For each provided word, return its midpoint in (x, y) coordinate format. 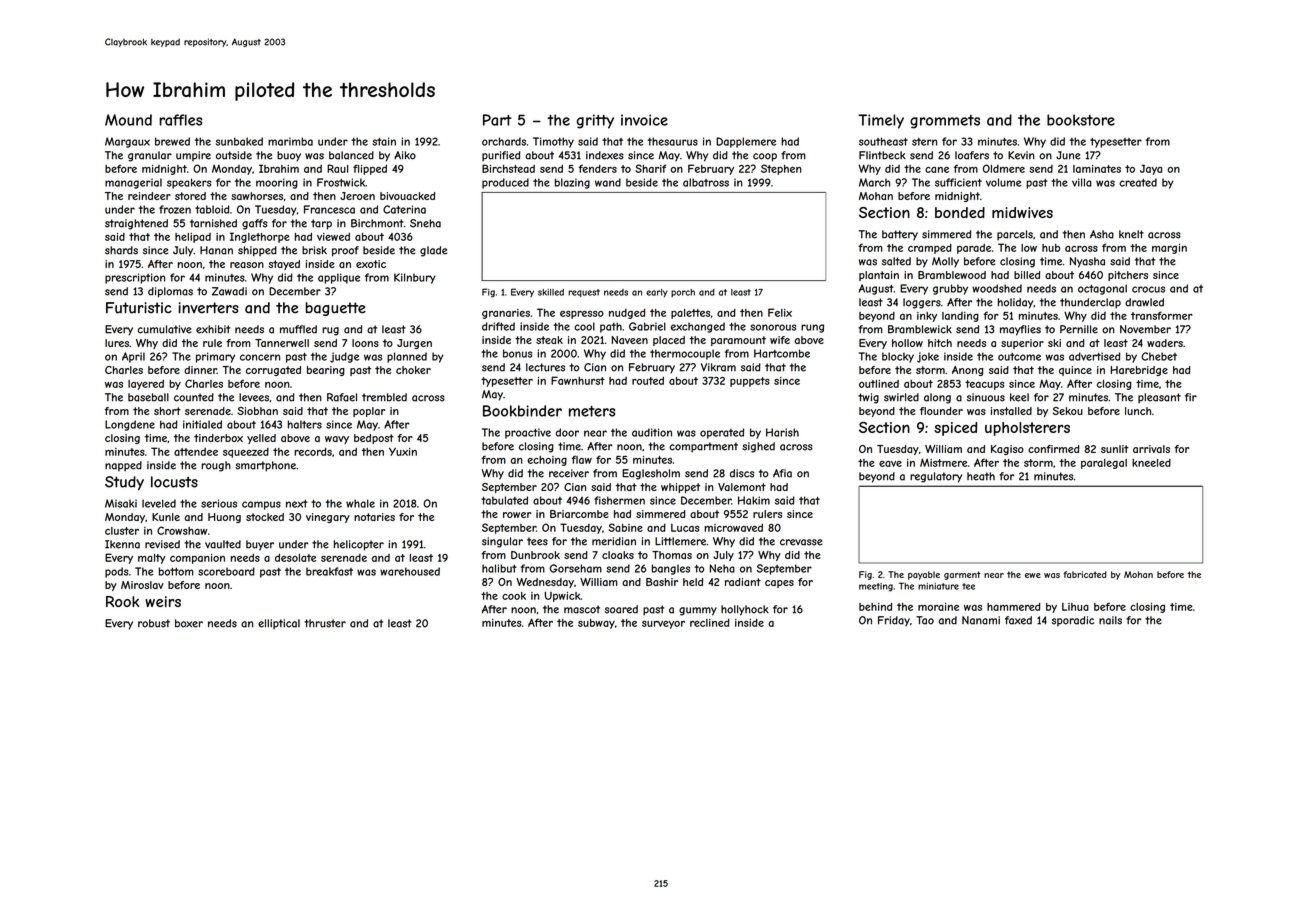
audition (652, 432)
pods (116, 572)
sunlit (1115, 449)
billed (1027, 275)
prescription (135, 278)
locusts (174, 482)
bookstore (1081, 120)
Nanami (981, 620)
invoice (644, 120)
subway (596, 624)
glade (433, 251)
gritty (595, 121)
